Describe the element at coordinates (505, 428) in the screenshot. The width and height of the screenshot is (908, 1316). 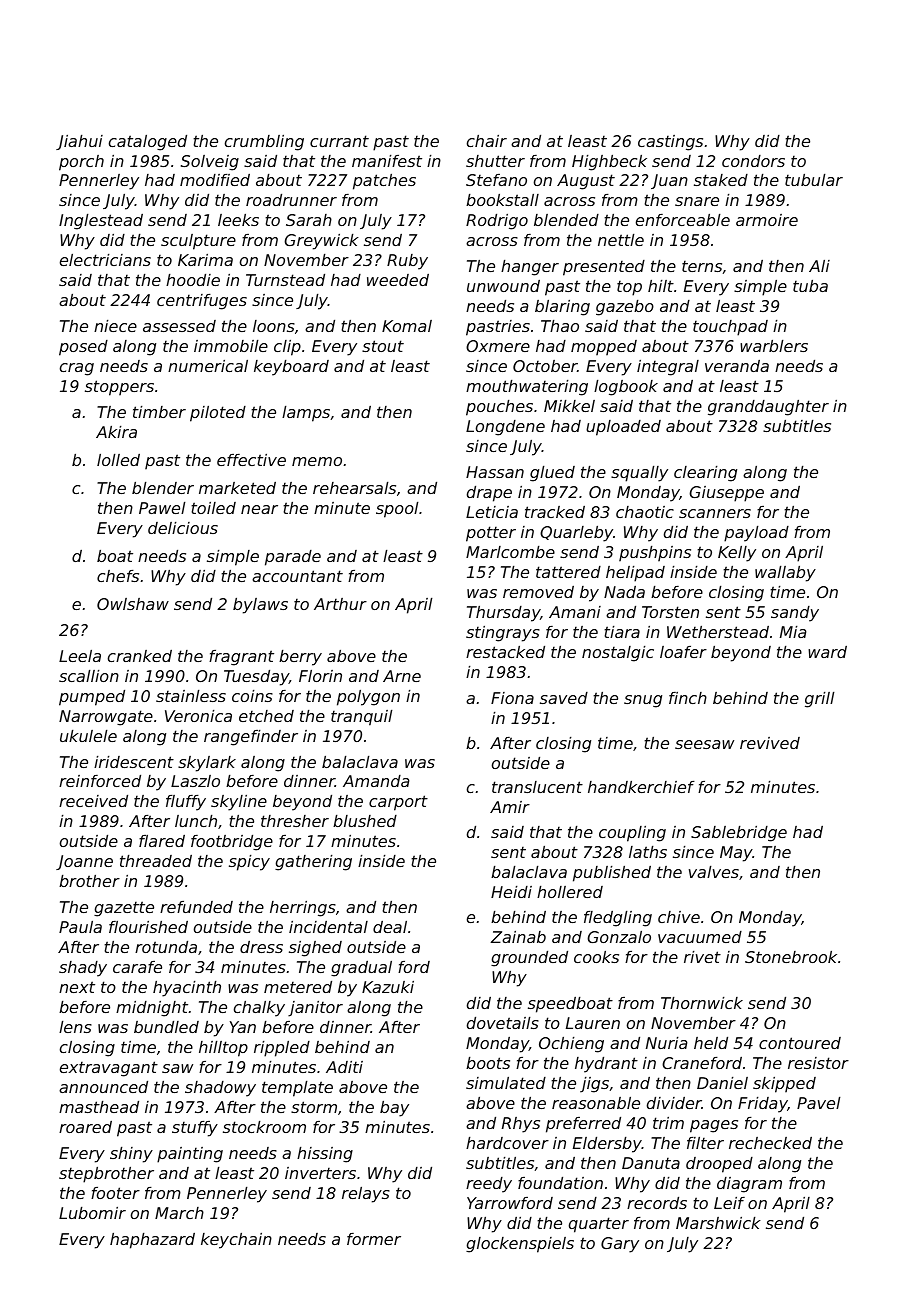
I see `Longdene` at that location.
